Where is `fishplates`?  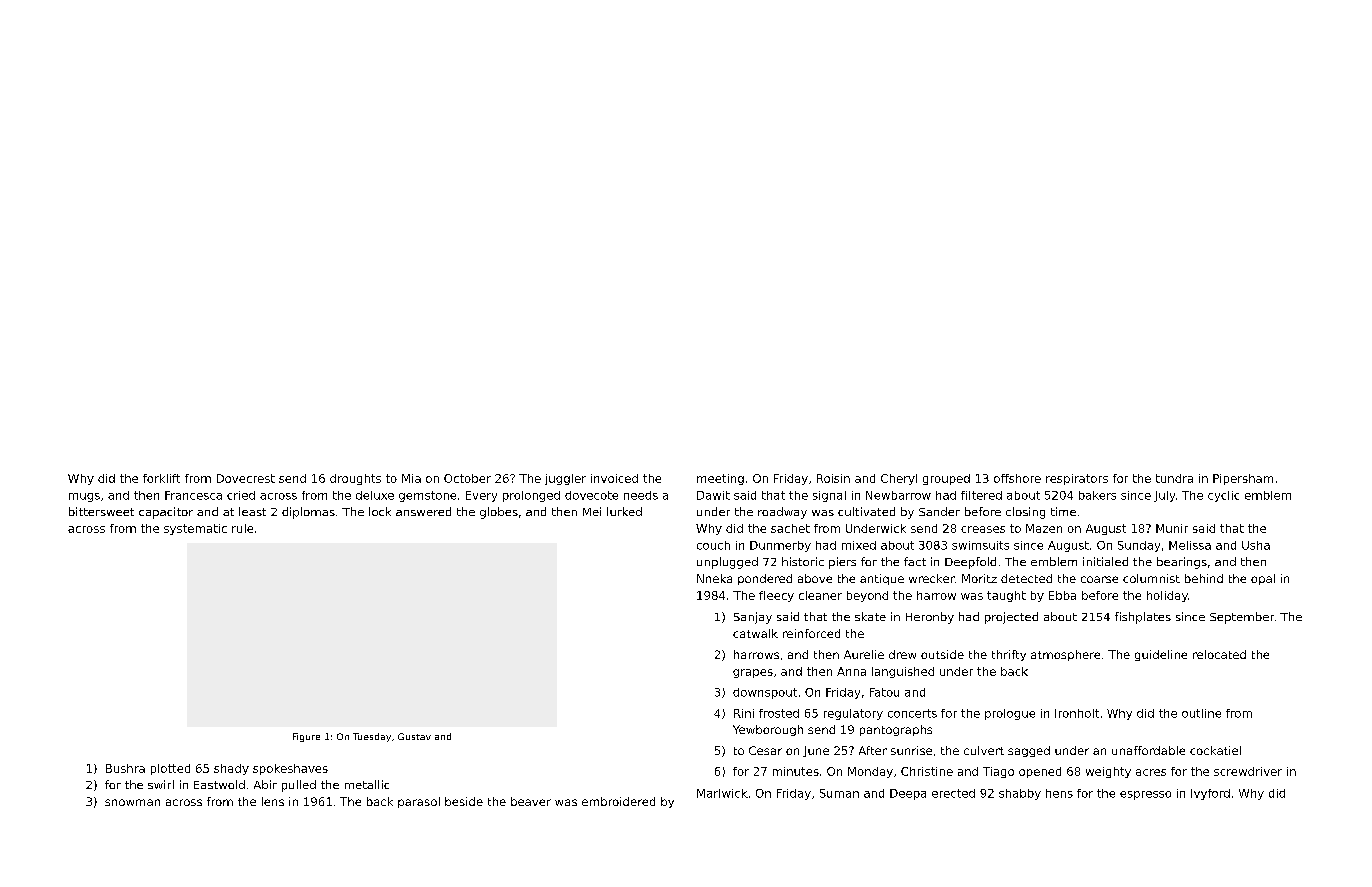 fishplates is located at coordinates (1143, 618).
